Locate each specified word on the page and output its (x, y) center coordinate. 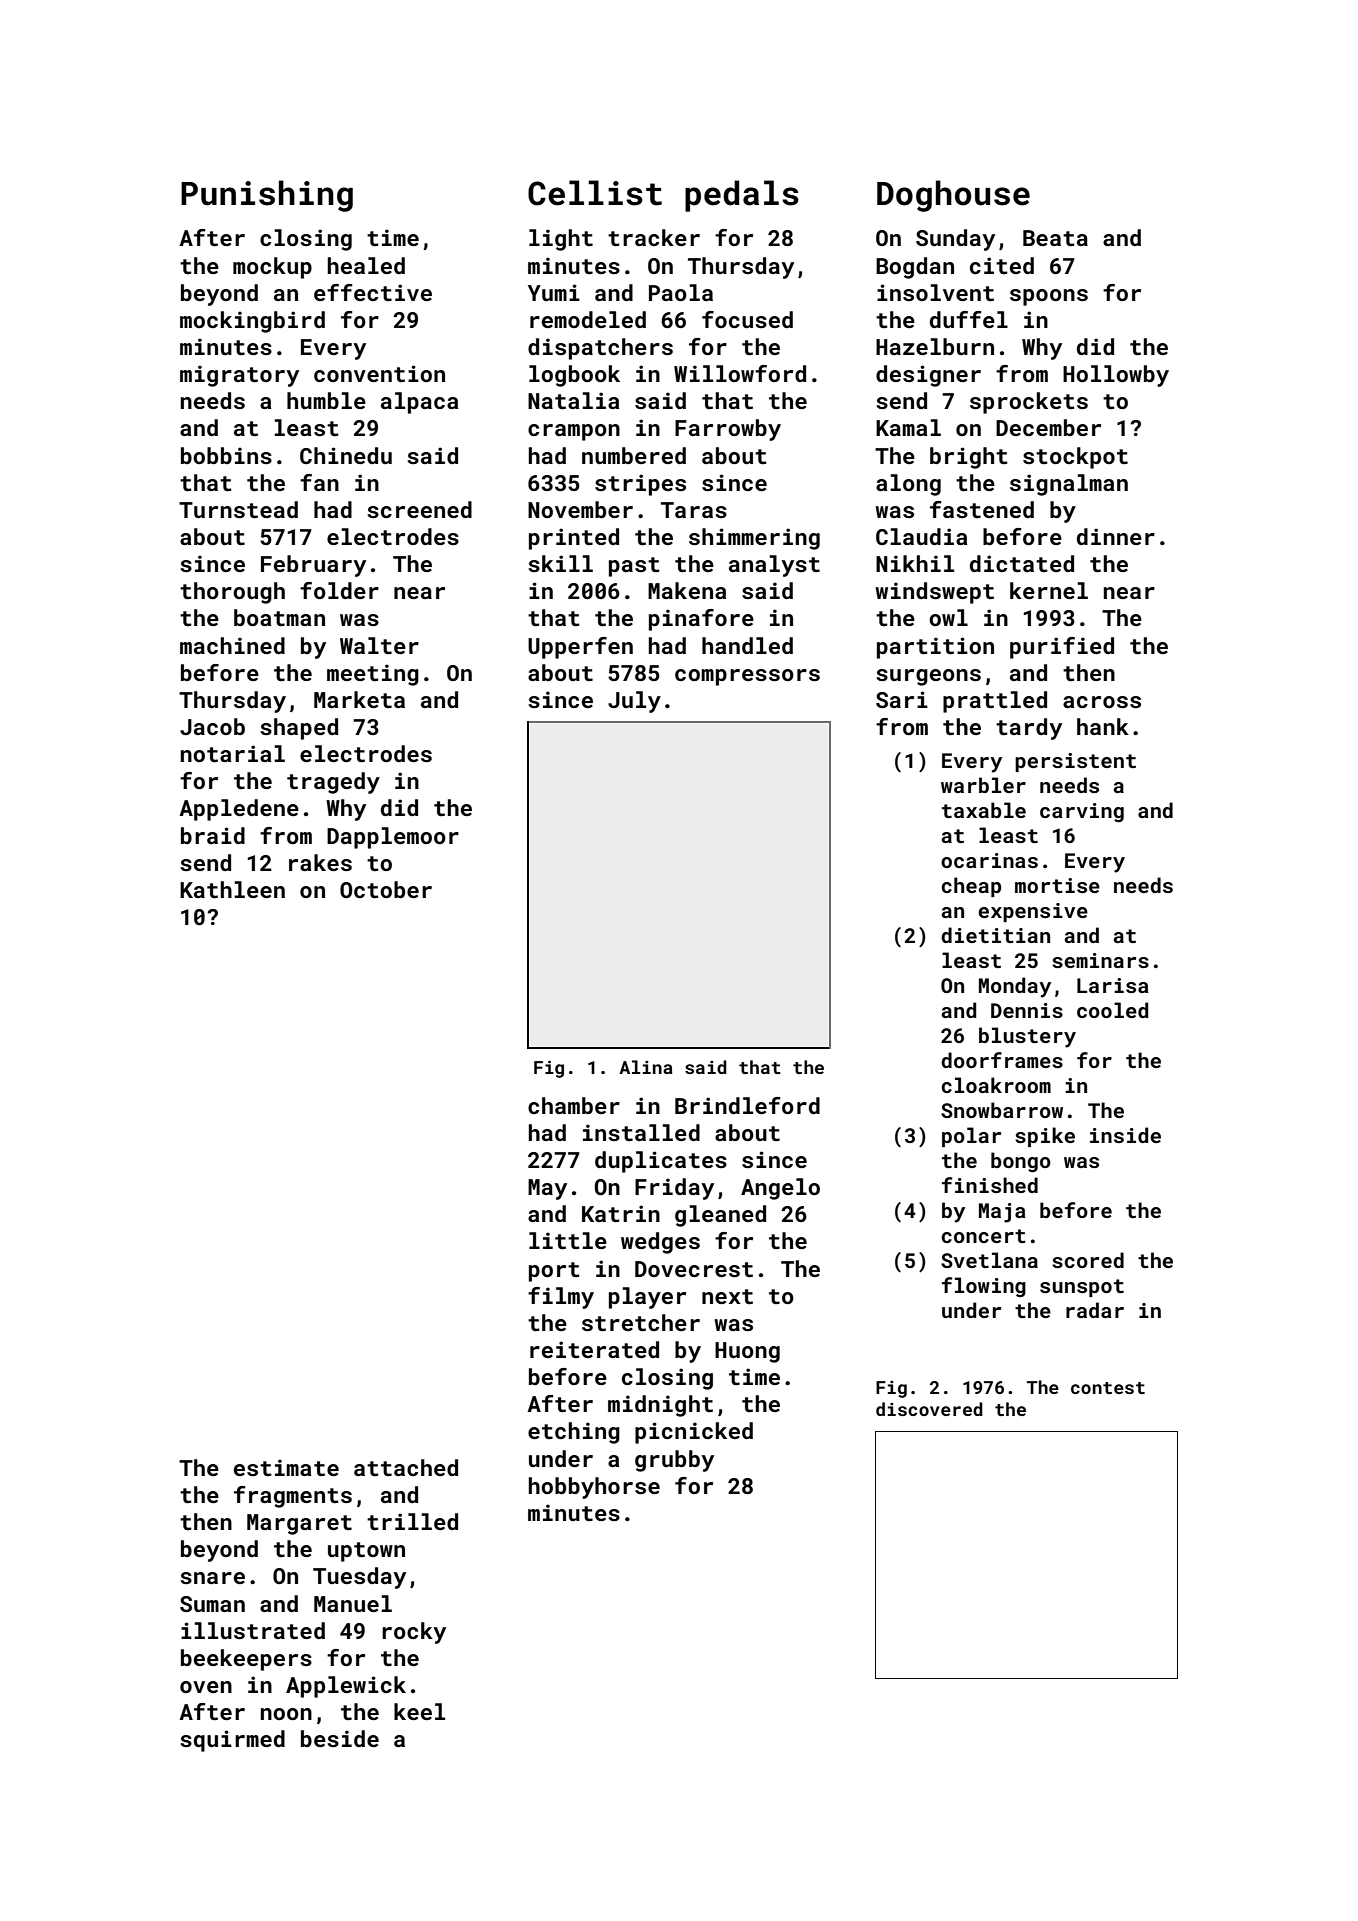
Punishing (267, 196)
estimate (286, 1467)
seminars (1100, 960)
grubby (674, 1461)
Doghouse (953, 196)
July (634, 702)
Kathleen (232, 889)
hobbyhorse (594, 1488)
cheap (971, 887)
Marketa (359, 699)
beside (340, 1738)
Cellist (595, 193)
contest (1108, 1388)
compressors (747, 677)
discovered (929, 1409)
